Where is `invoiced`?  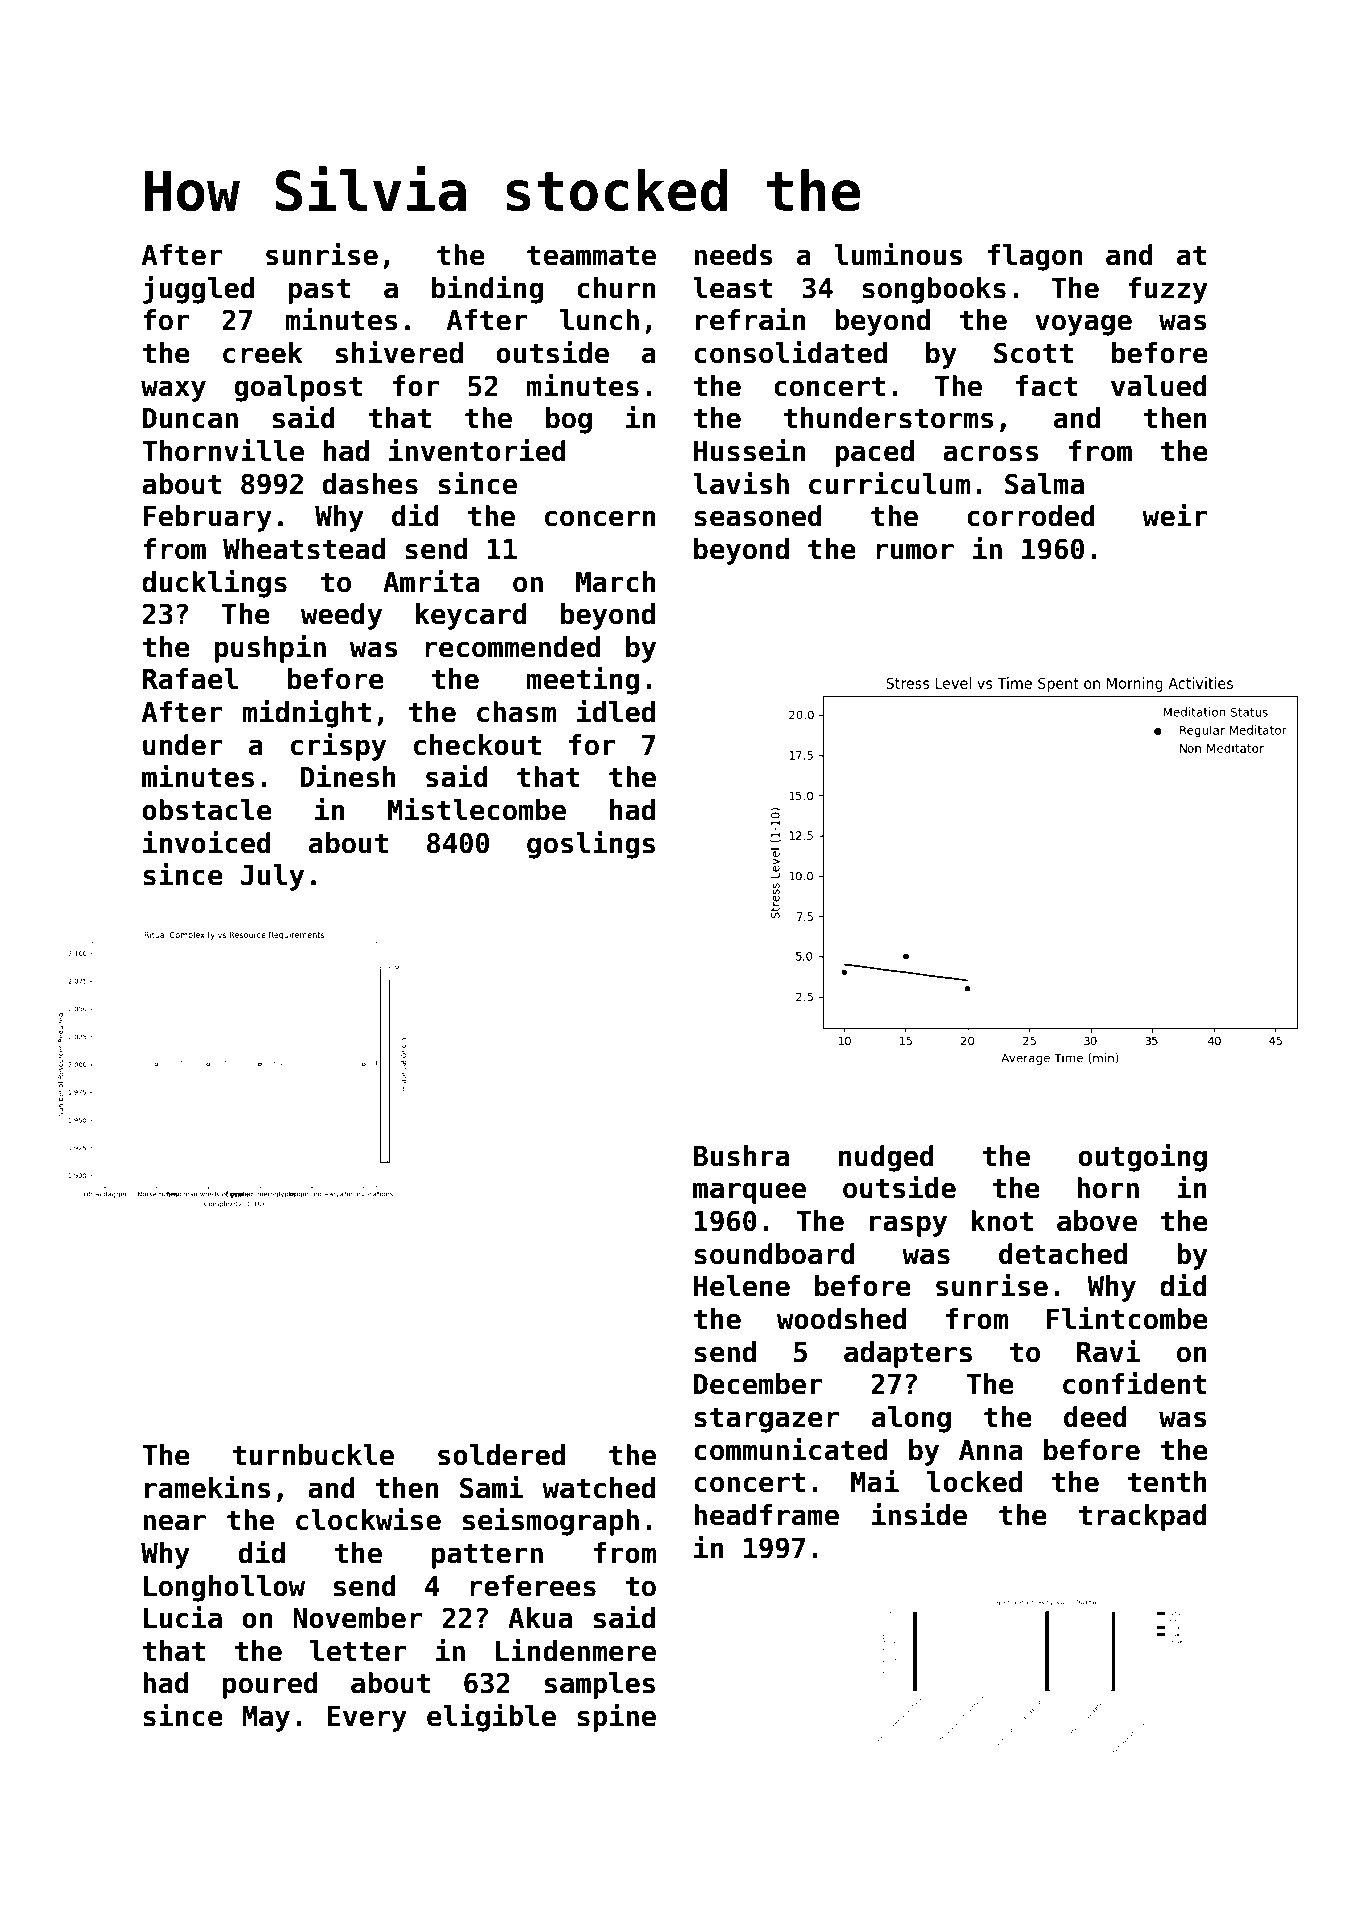 invoiced is located at coordinates (207, 842).
